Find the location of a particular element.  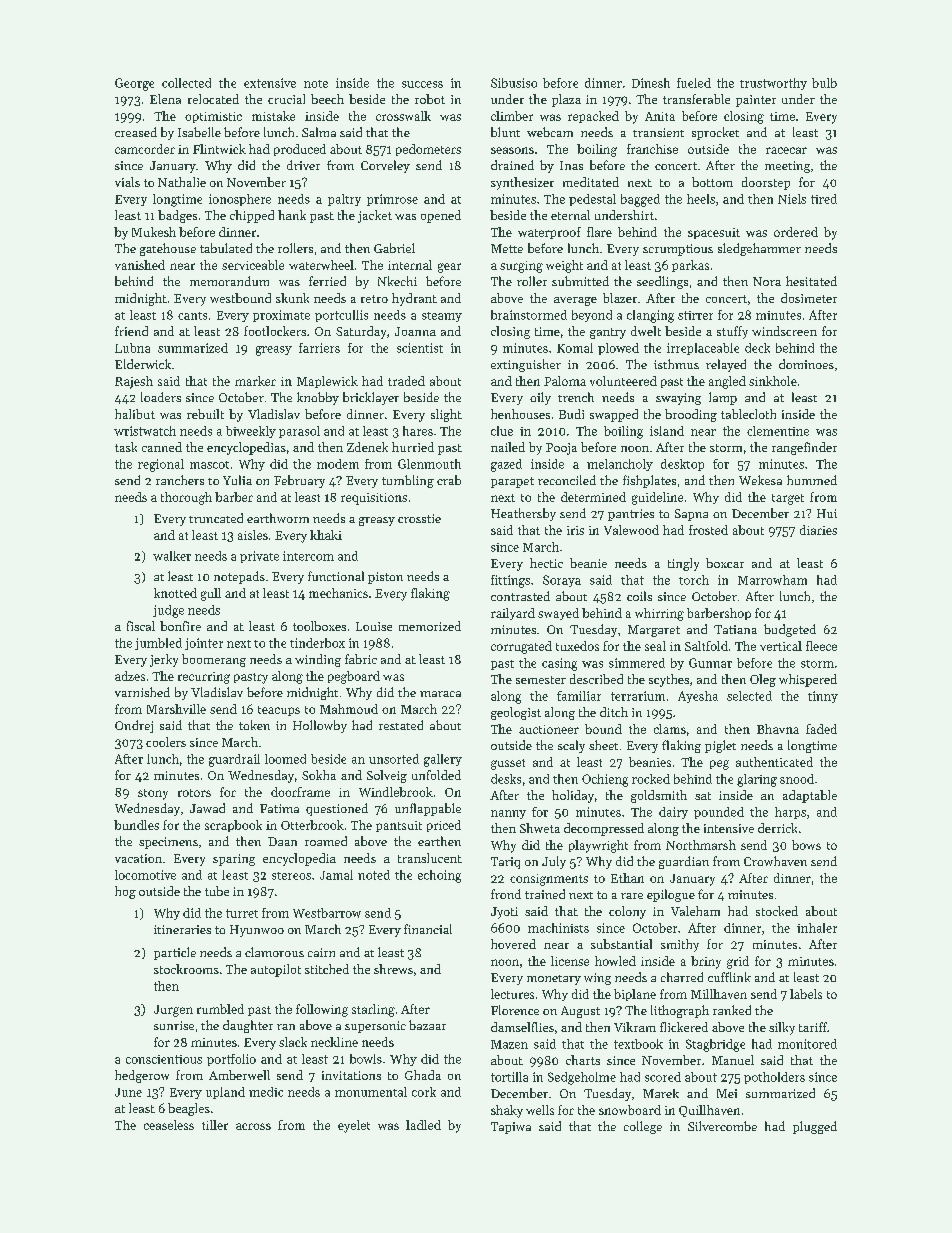

George is located at coordinates (134, 84).
